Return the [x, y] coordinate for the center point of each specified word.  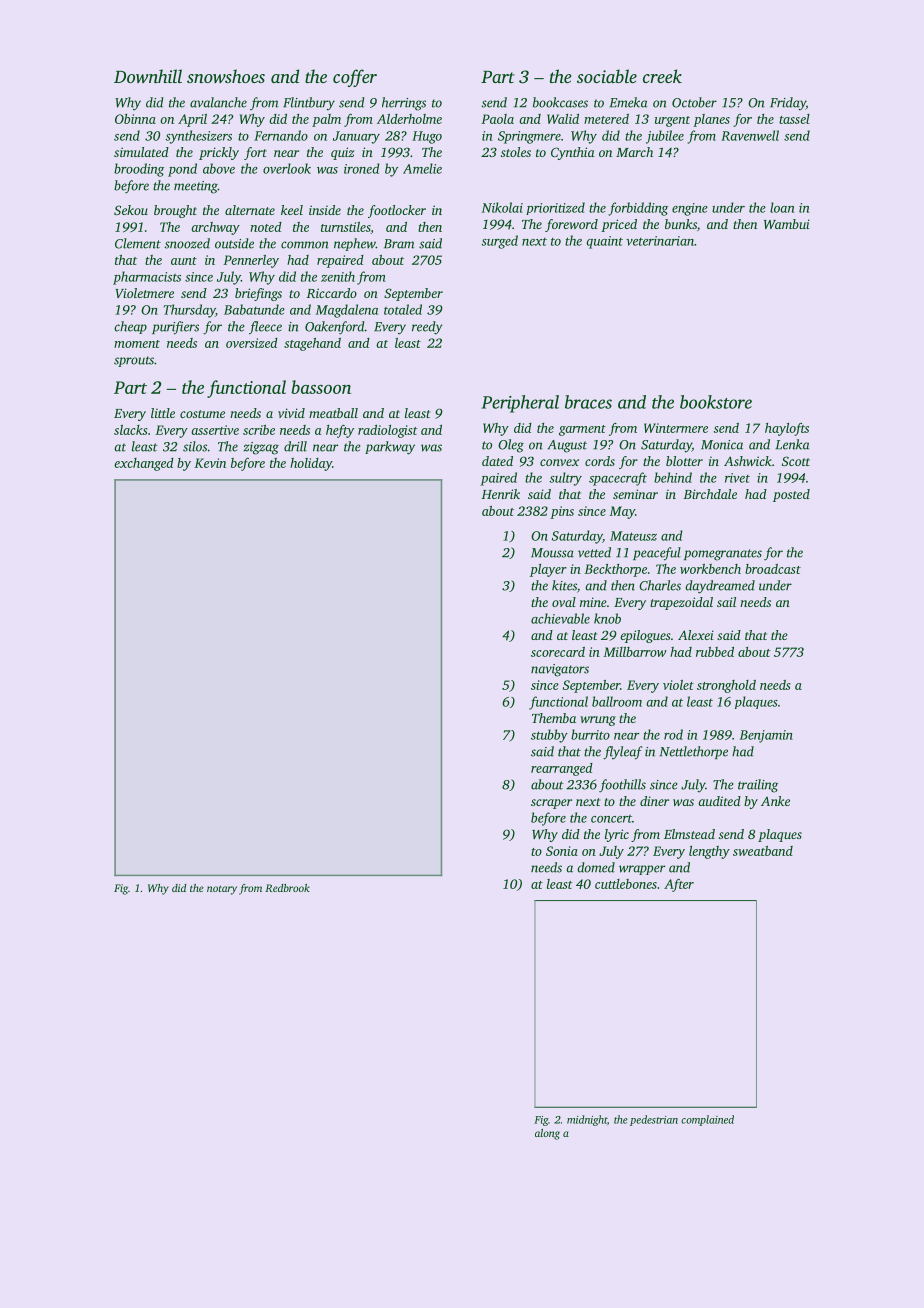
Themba [554, 718]
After [679, 885]
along [547, 1134]
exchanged [144, 464]
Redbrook [287, 888]
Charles [660, 585]
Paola [497, 119]
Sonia [562, 851]
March [634, 152]
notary [222, 890]
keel [292, 210]
